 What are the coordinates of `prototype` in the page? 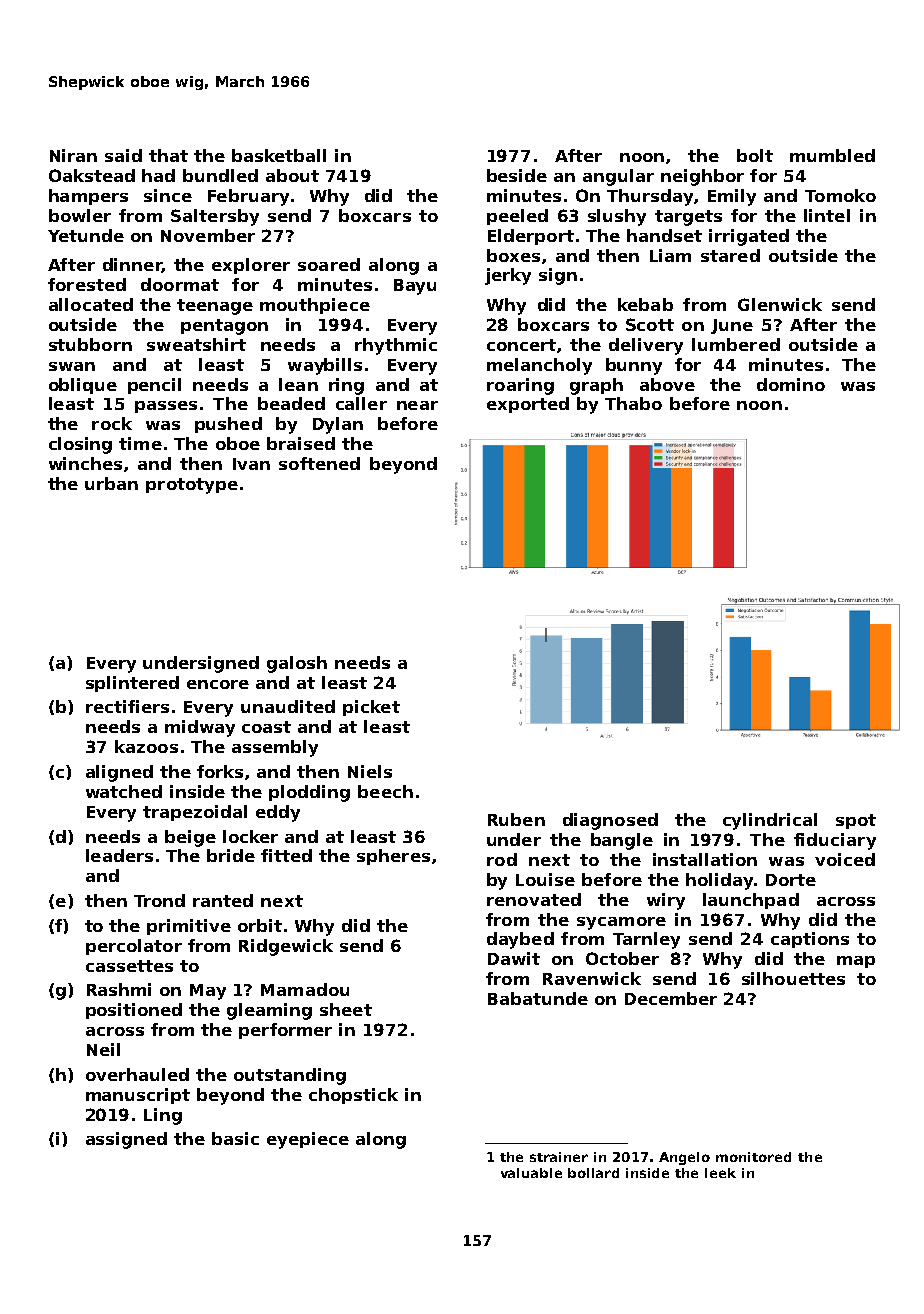 It's located at (192, 486).
